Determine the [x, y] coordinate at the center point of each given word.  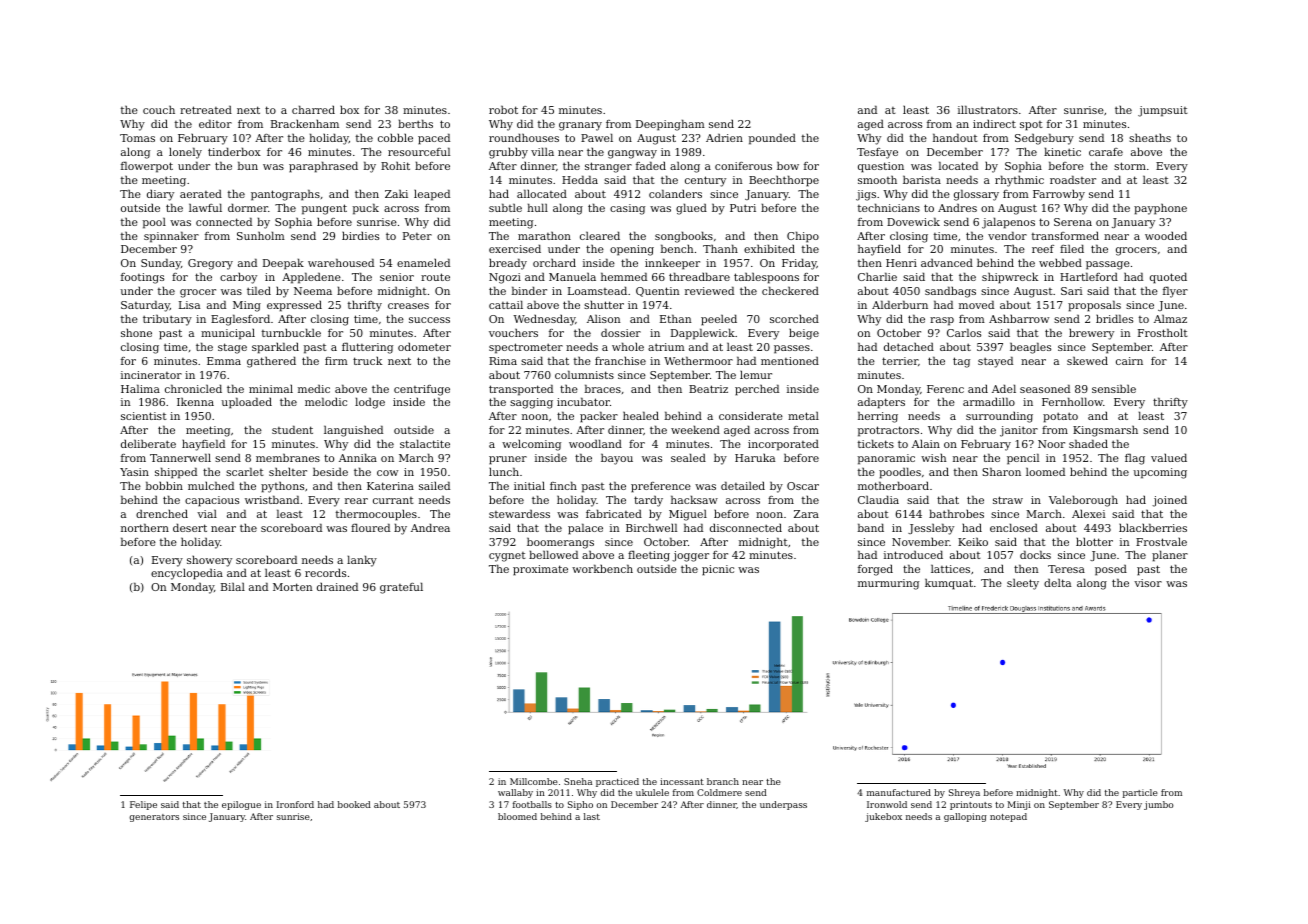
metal [803, 415]
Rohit [395, 165]
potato [1060, 417]
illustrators [988, 109]
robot [503, 109]
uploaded [246, 403]
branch [723, 781]
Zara [806, 514]
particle [1140, 793]
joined [1169, 501]
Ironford [295, 804]
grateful [401, 588]
